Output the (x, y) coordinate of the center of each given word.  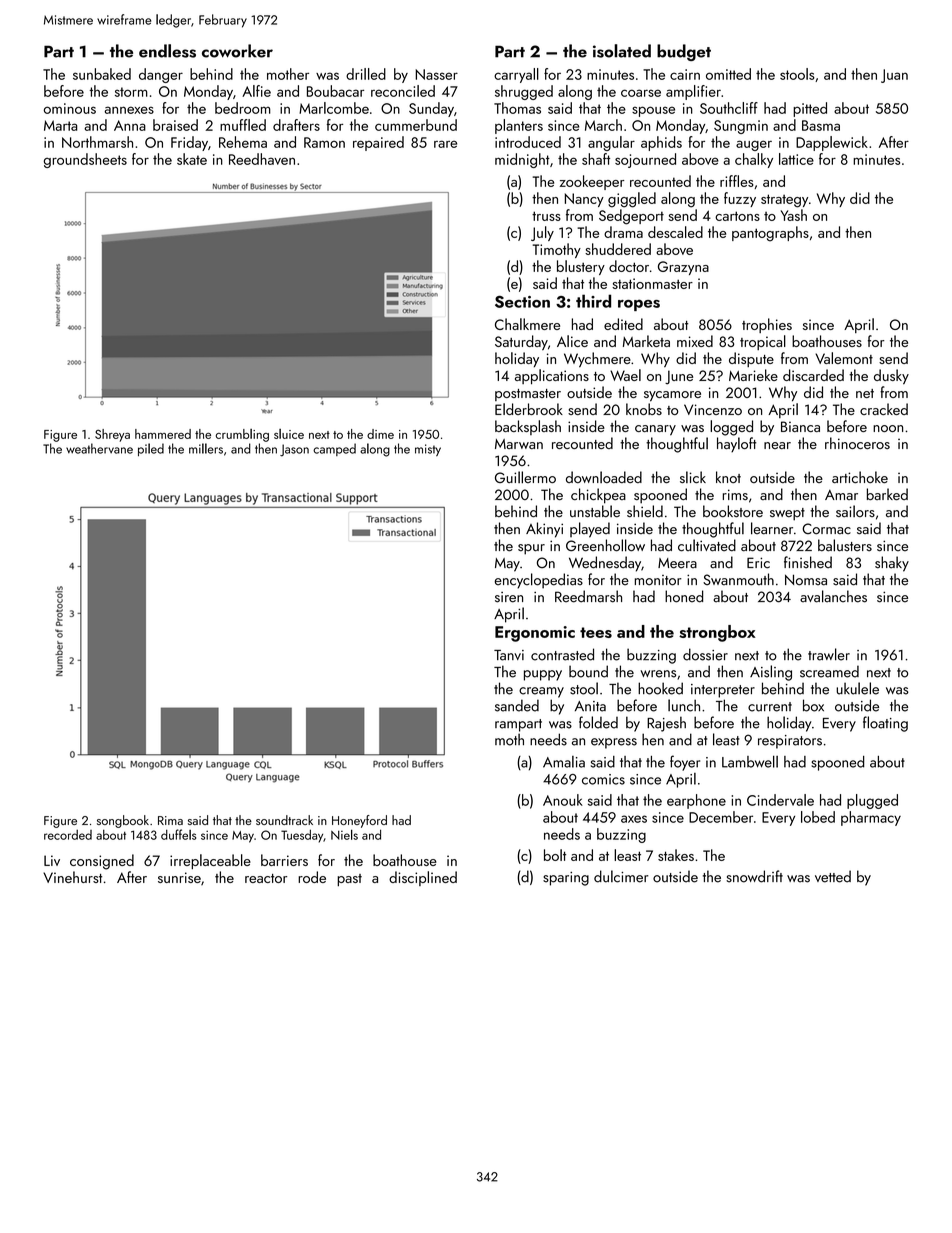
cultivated (707, 545)
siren (509, 597)
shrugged (524, 92)
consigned (102, 862)
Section (522, 302)
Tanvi (509, 655)
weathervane (99, 448)
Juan (894, 76)
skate (192, 159)
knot (728, 477)
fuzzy (740, 199)
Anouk (563, 800)
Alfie (256, 91)
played (590, 530)
